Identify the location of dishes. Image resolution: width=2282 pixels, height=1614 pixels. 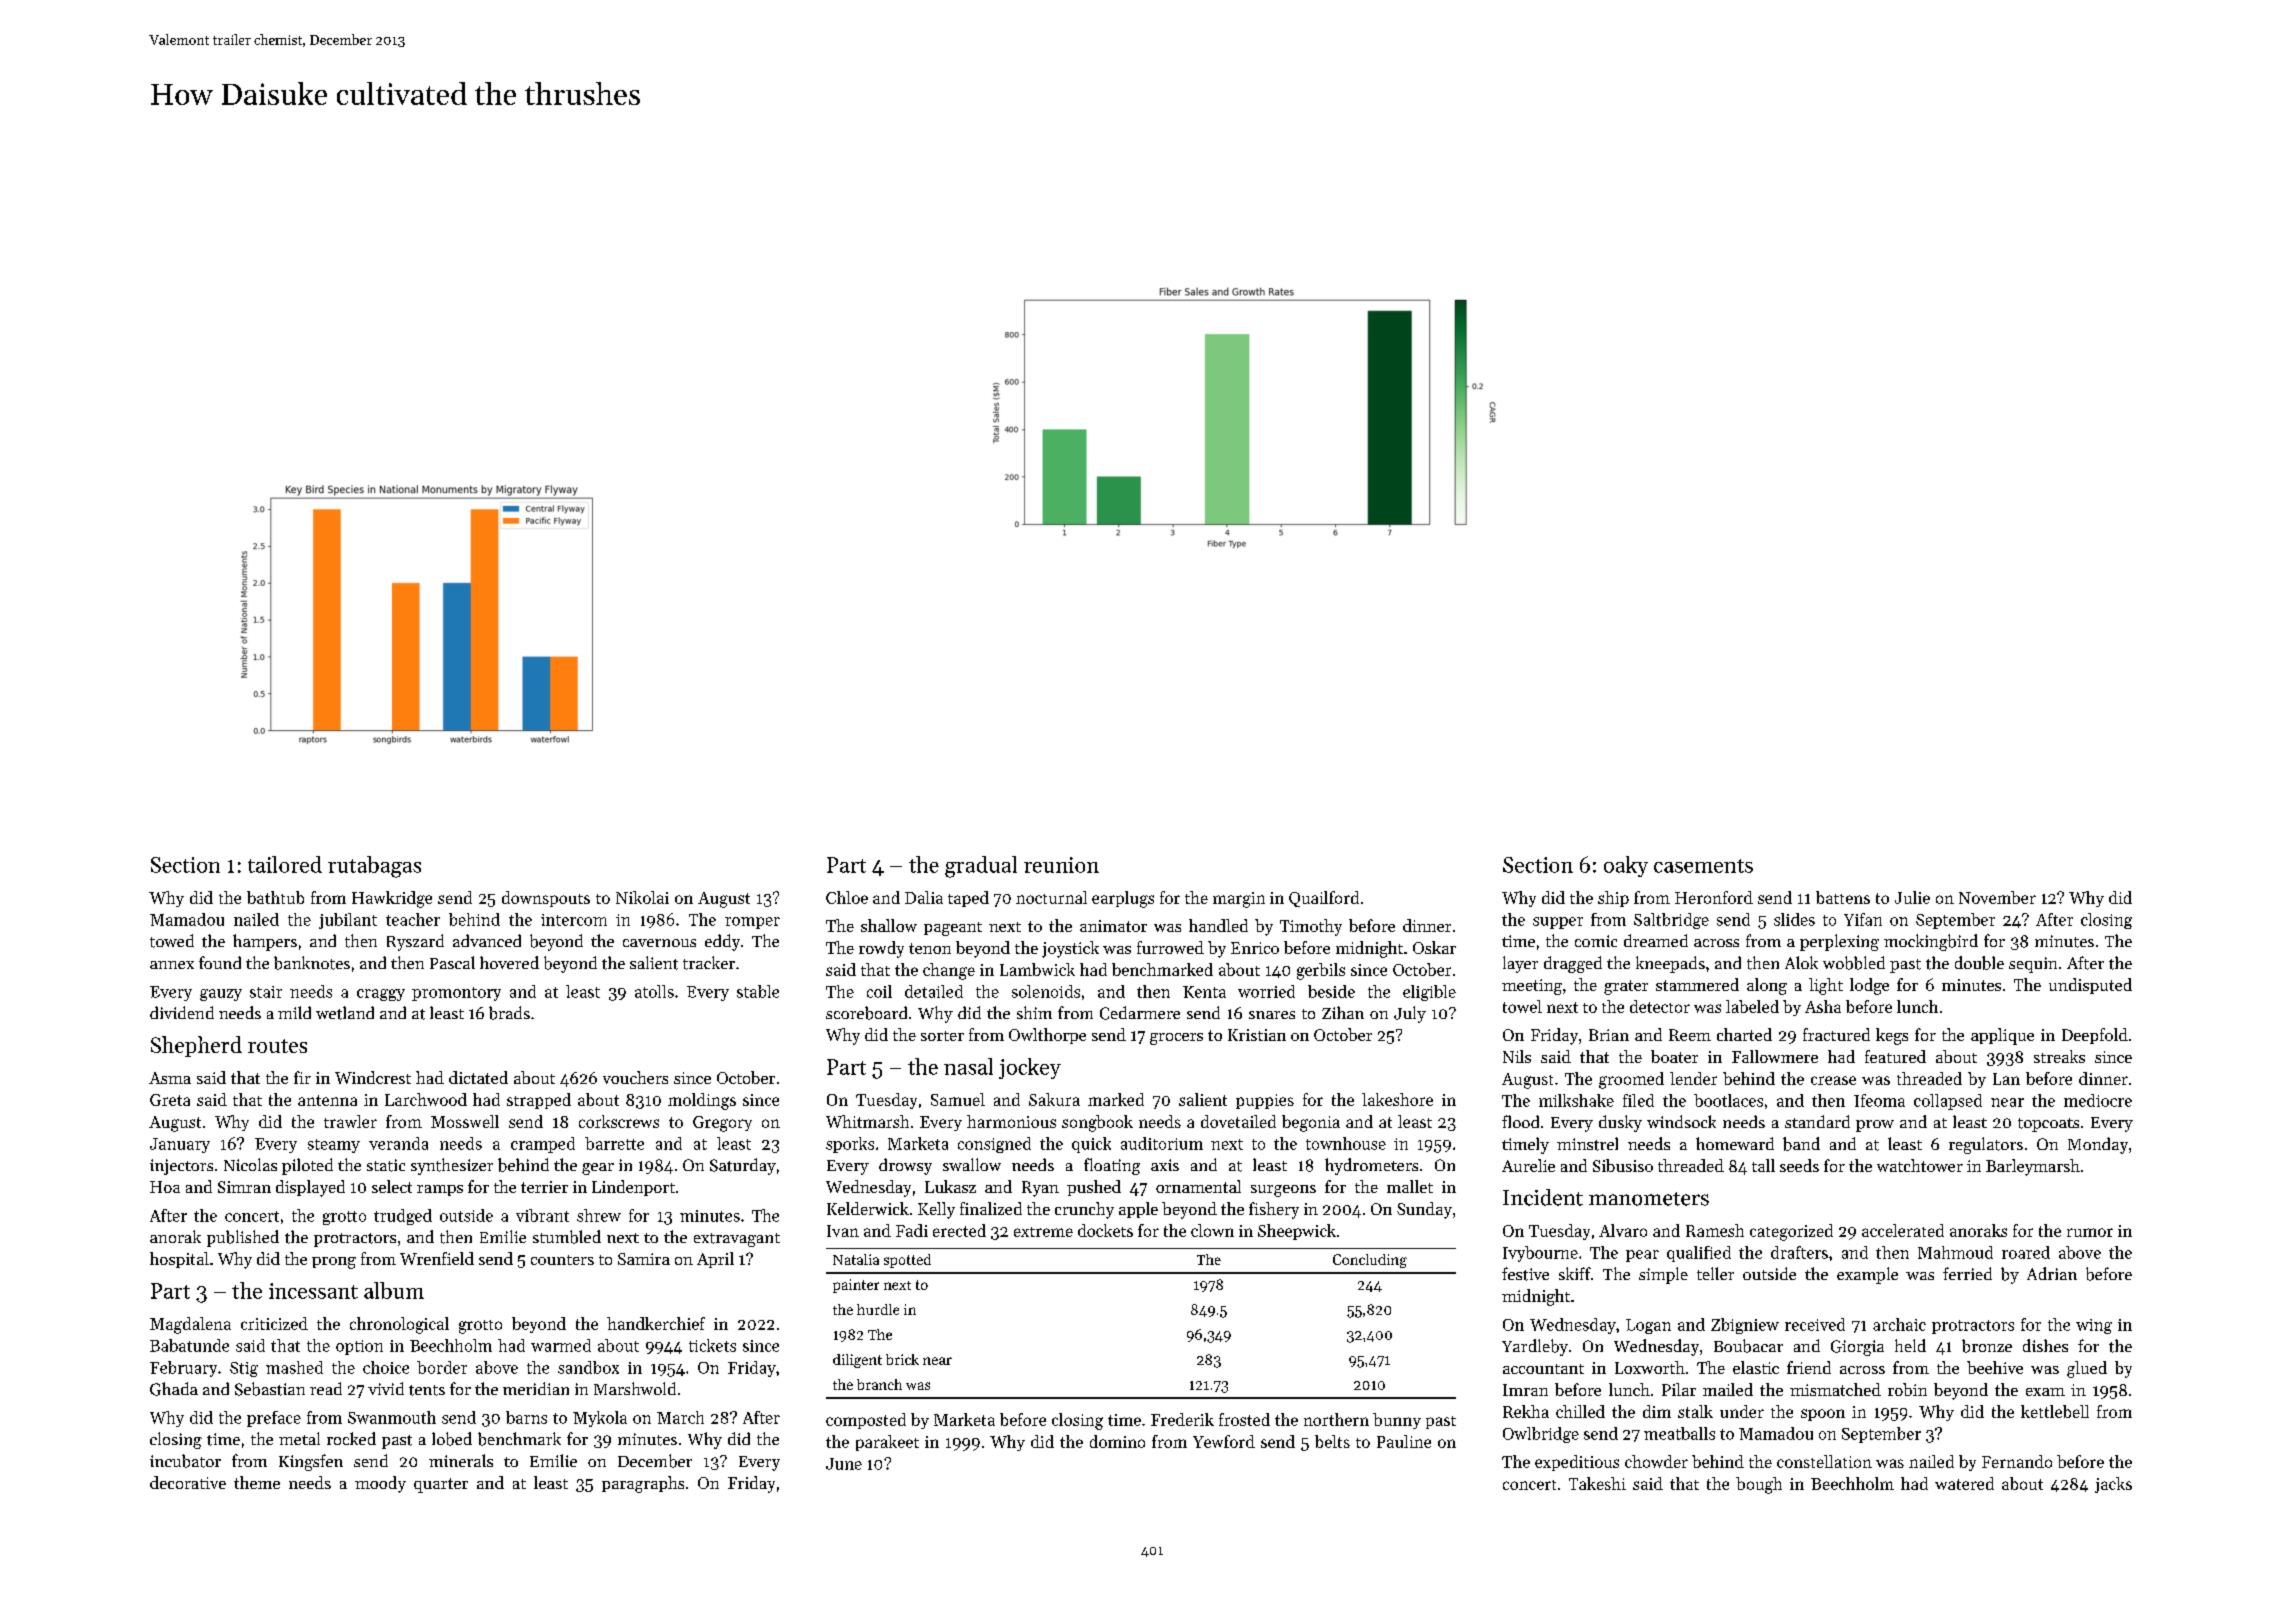
(2045, 1345).
